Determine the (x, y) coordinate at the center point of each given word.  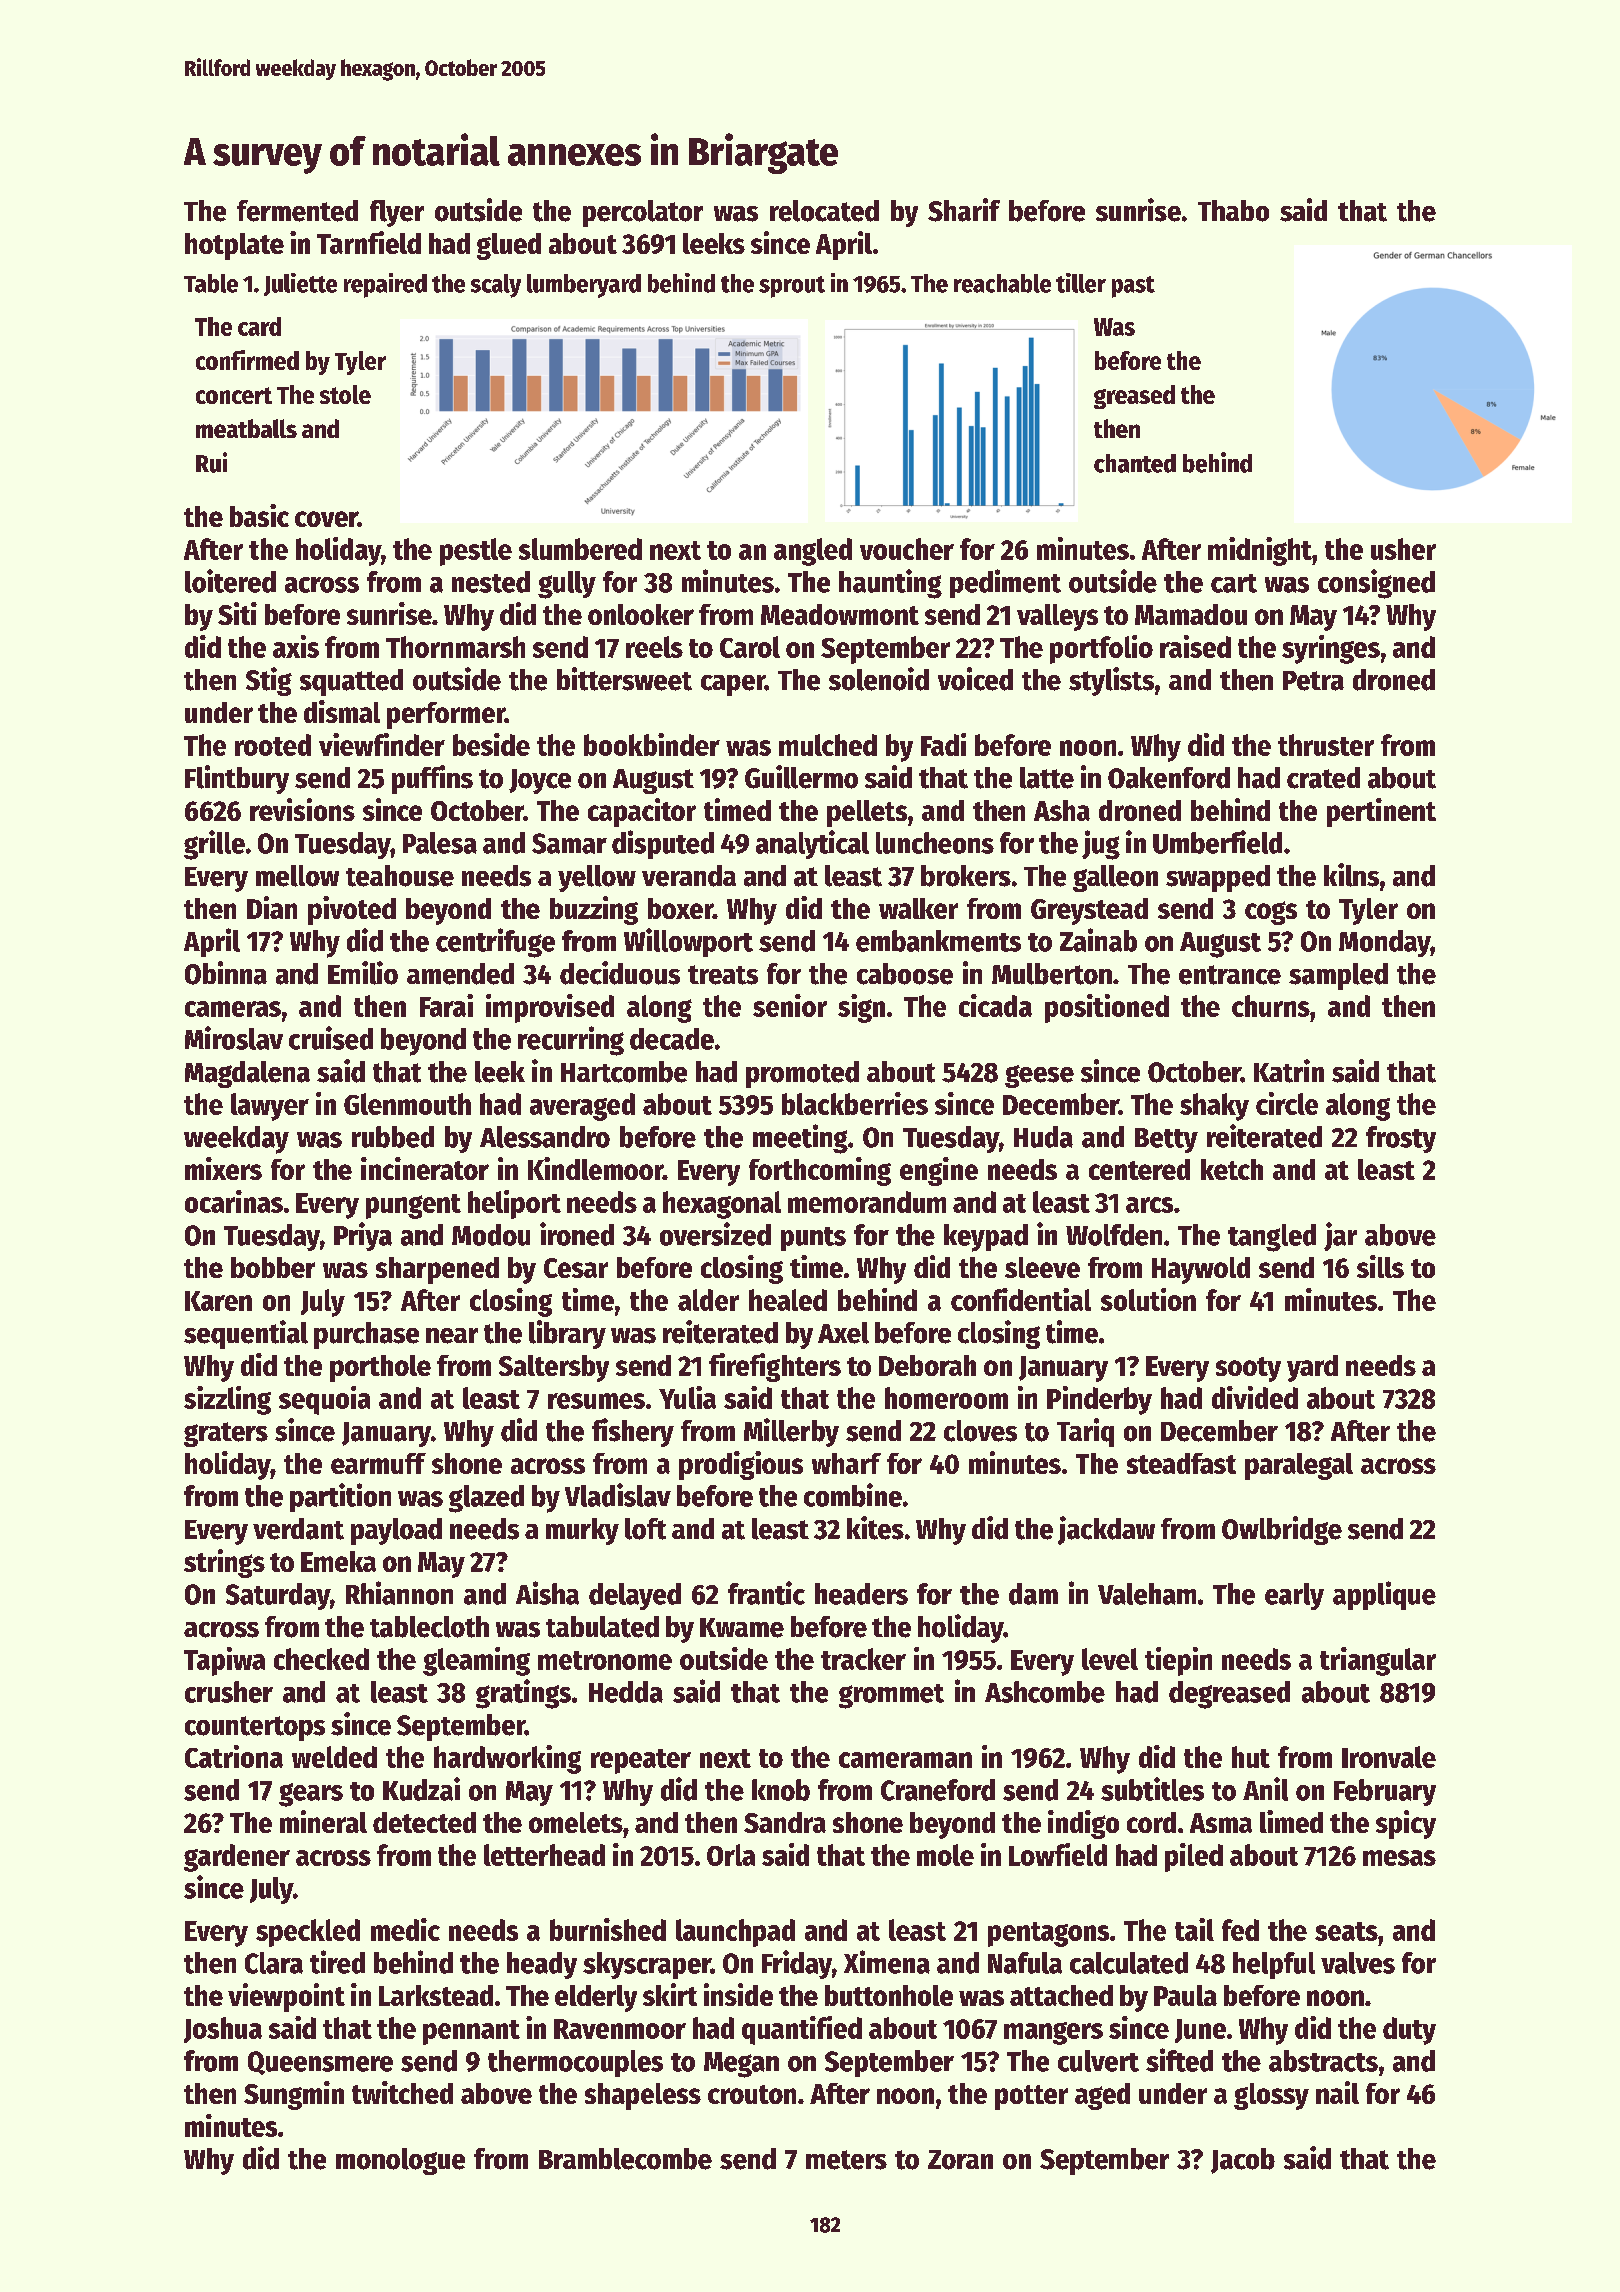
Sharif (964, 210)
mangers (1053, 2033)
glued (509, 246)
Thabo (1233, 211)
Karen (218, 1301)
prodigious (741, 1465)
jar (1340, 1236)
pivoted (352, 910)
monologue (400, 2161)
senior (790, 1005)
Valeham (1147, 1594)
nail (1337, 2092)
